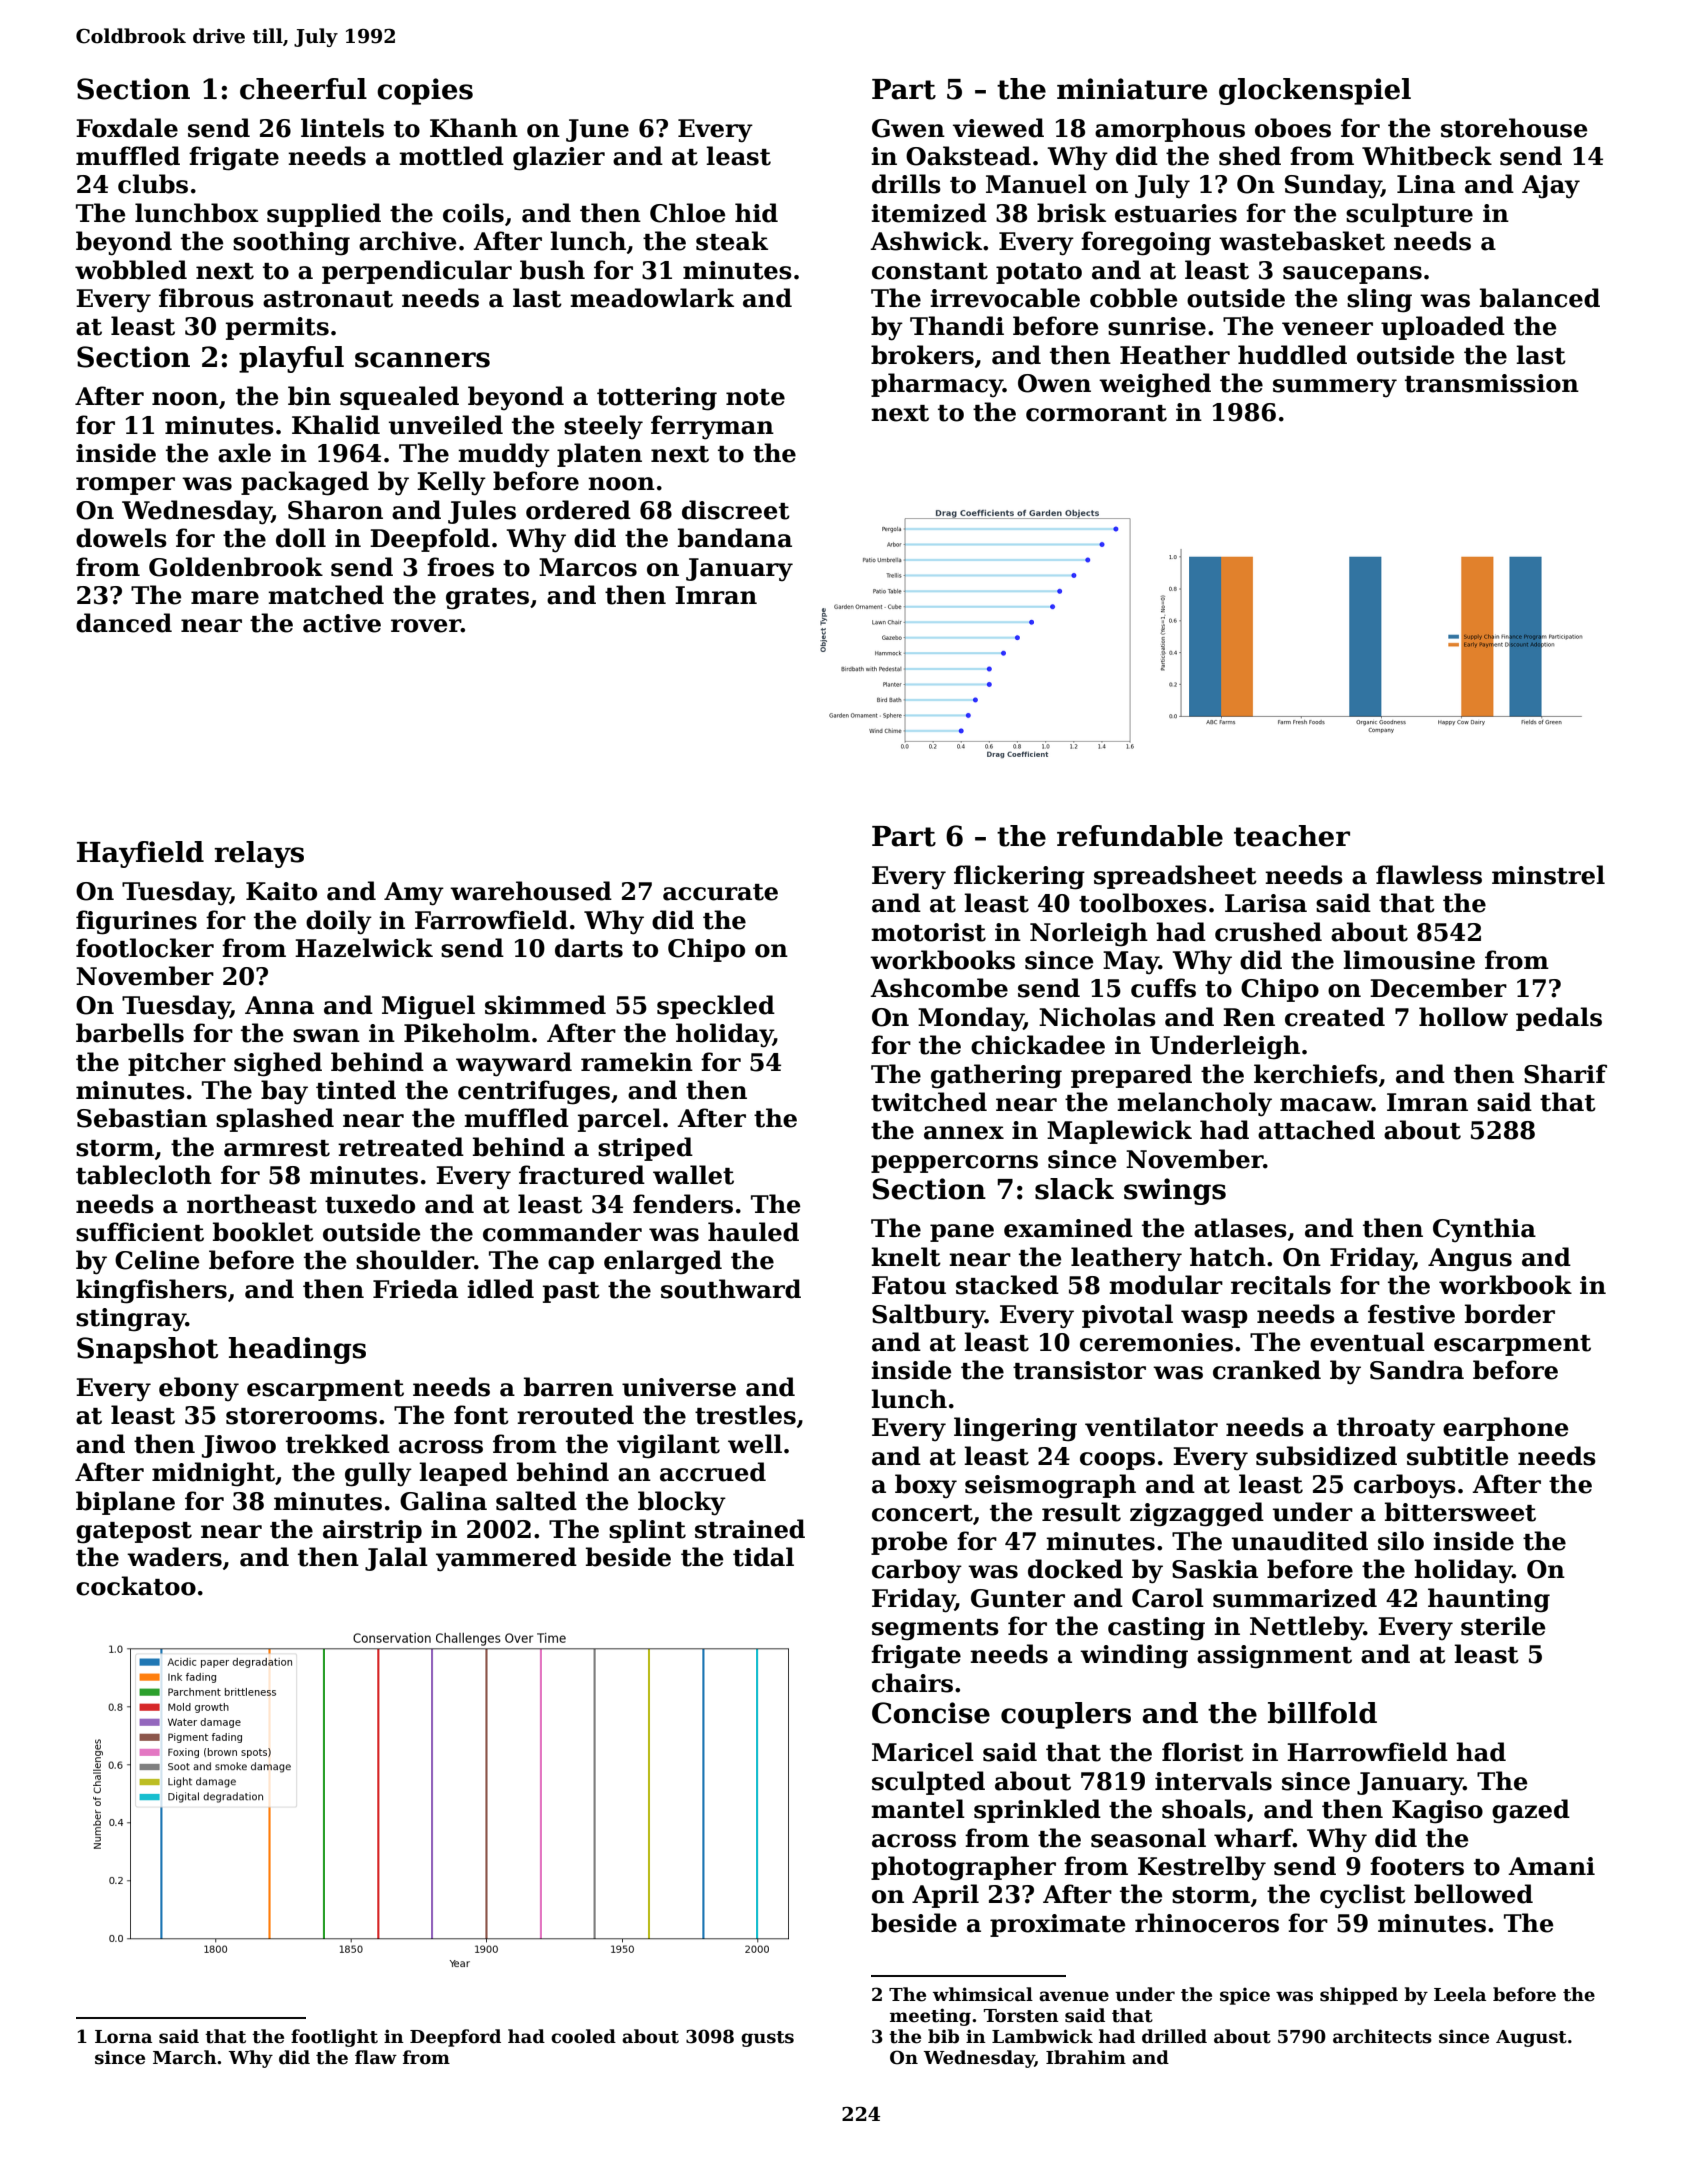 The width and height of the screenshot is (1683, 2178). Describe the element at coordinates (136, 922) in the screenshot. I see `figurines` at that location.
